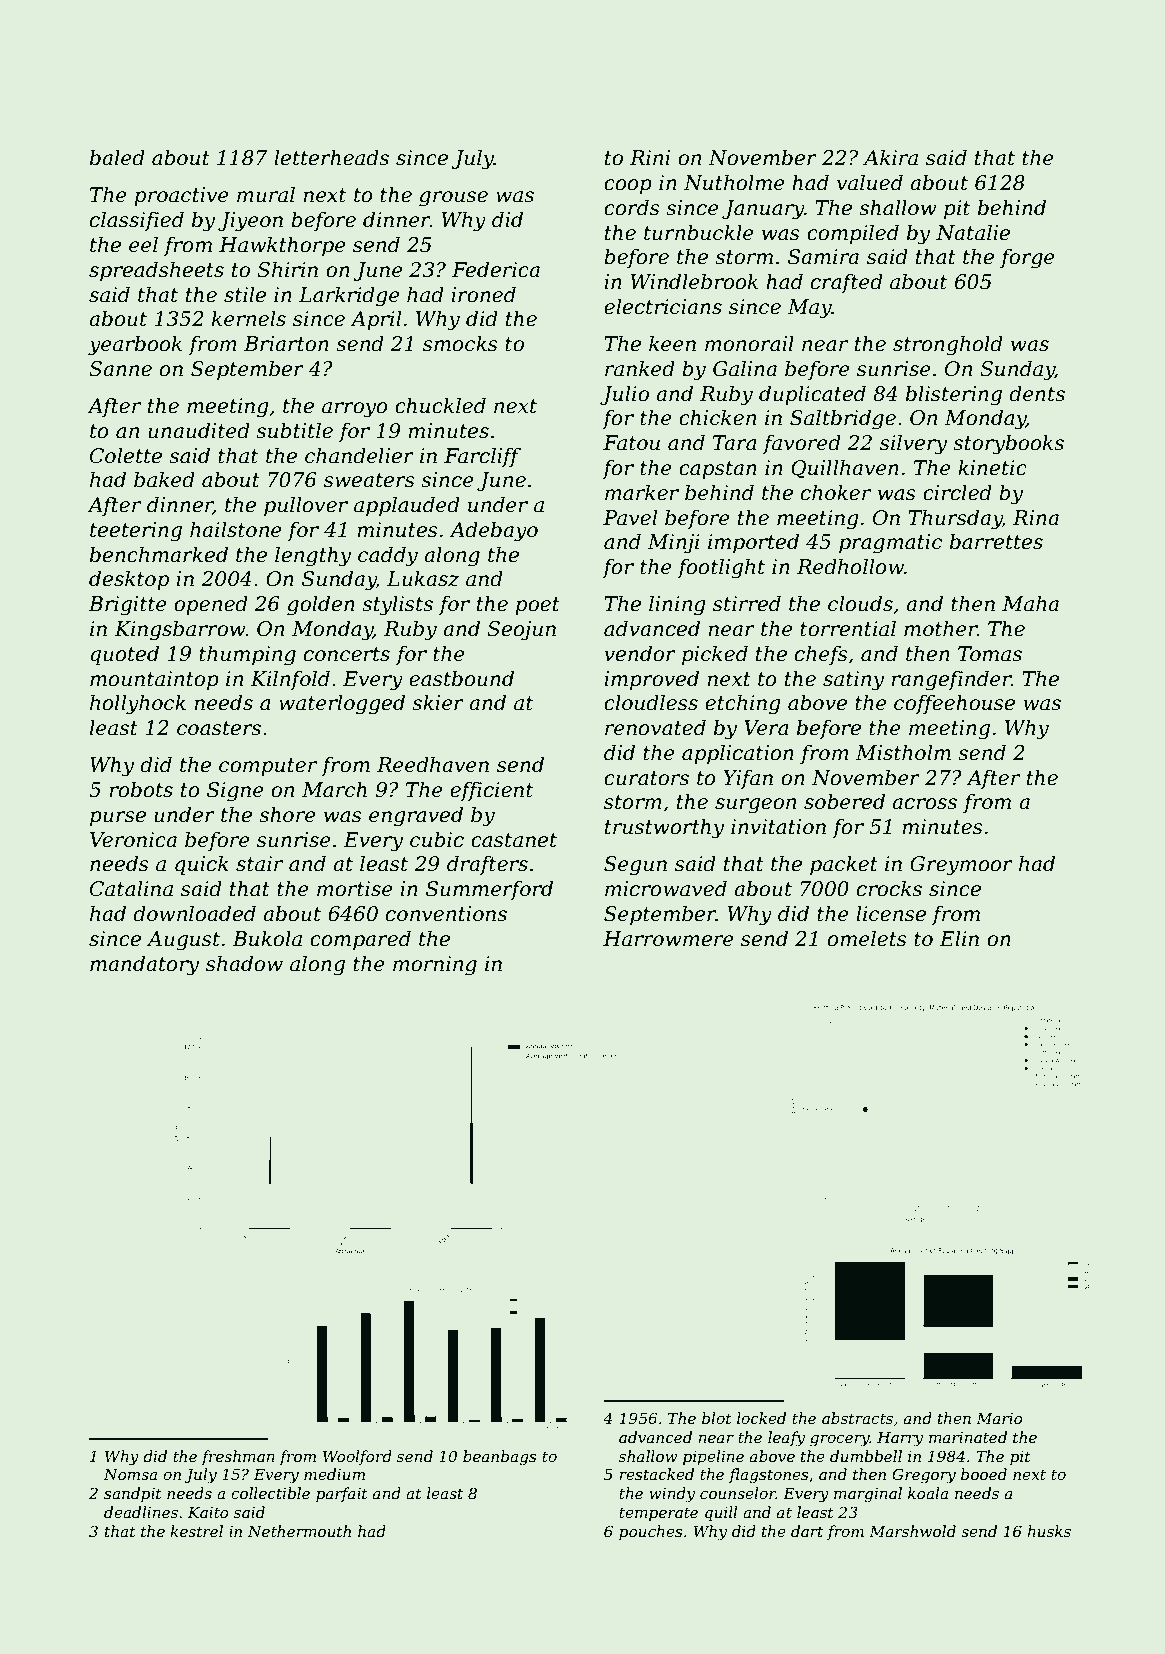 The width and height of the page is (1165, 1654). Describe the element at coordinates (499, 1458) in the page. I see `beanbags` at that location.
